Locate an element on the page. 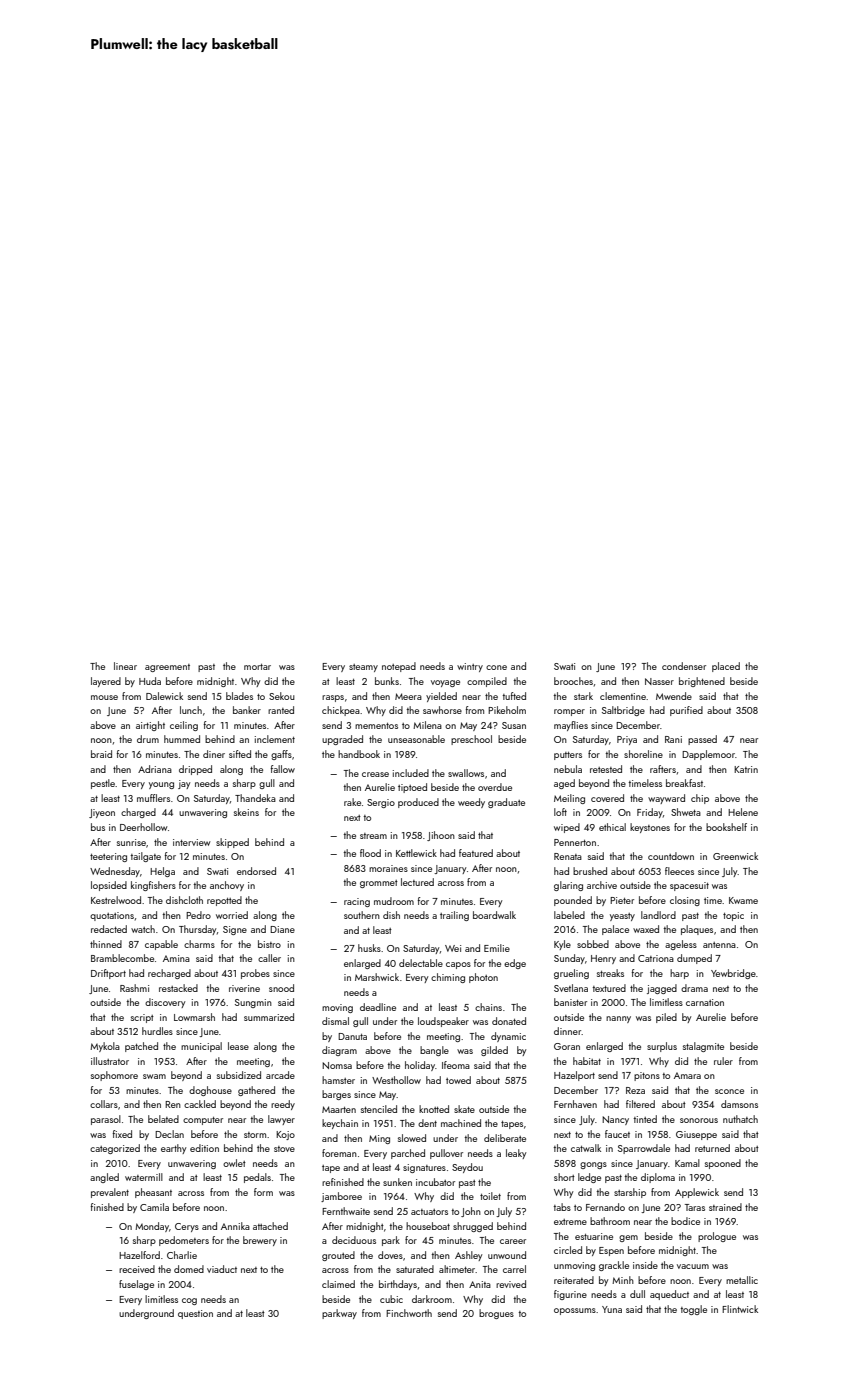  Helene is located at coordinates (743, 812).
